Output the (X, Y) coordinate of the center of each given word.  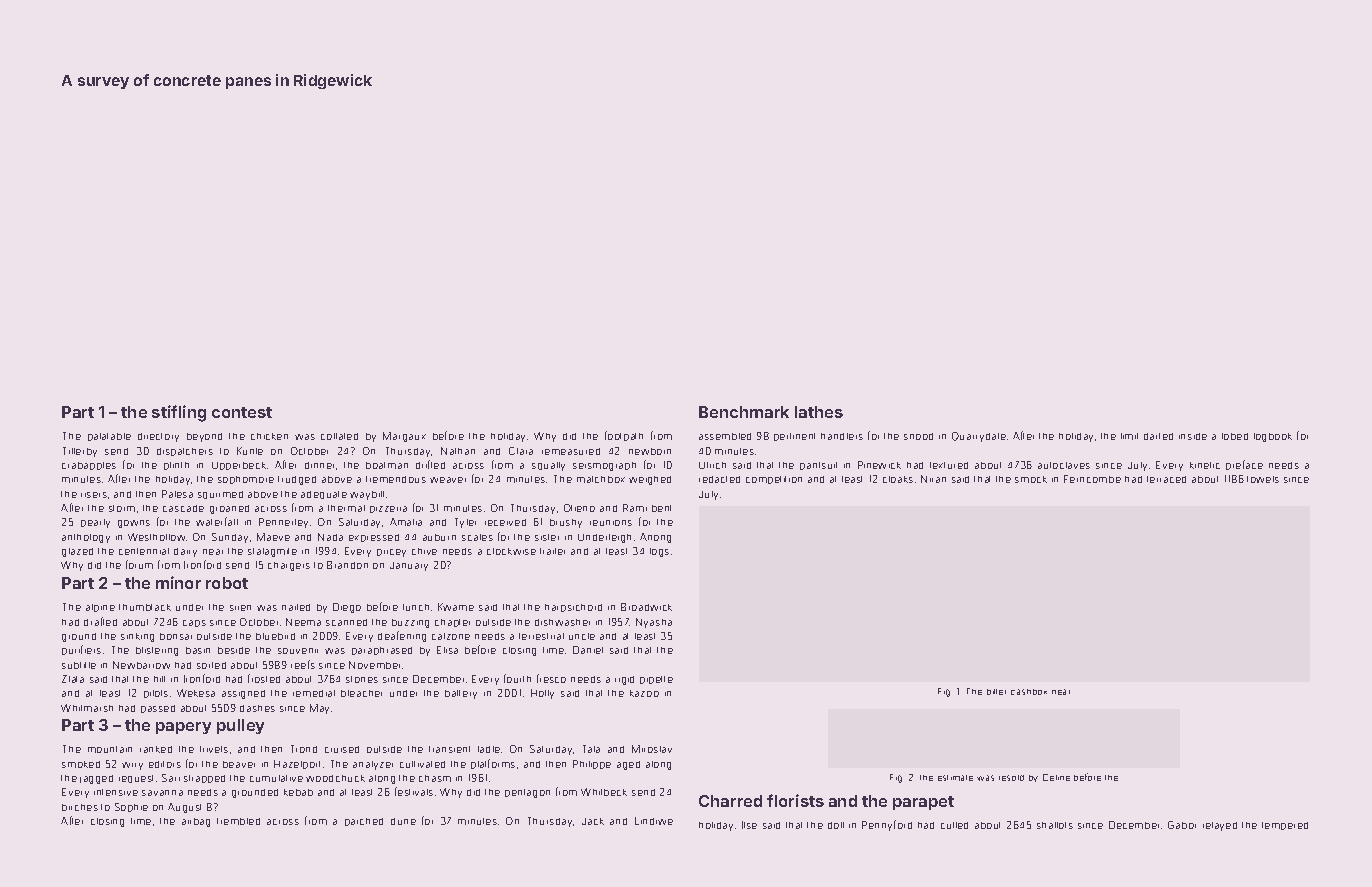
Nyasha (654, 623)
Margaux (404, 437)
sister (547, 537)
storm (122, 508)
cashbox (1029, 692)
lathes (819, 412)
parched (364, 822)
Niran (933, 479)
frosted (264, 678)
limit (1129, 436)
